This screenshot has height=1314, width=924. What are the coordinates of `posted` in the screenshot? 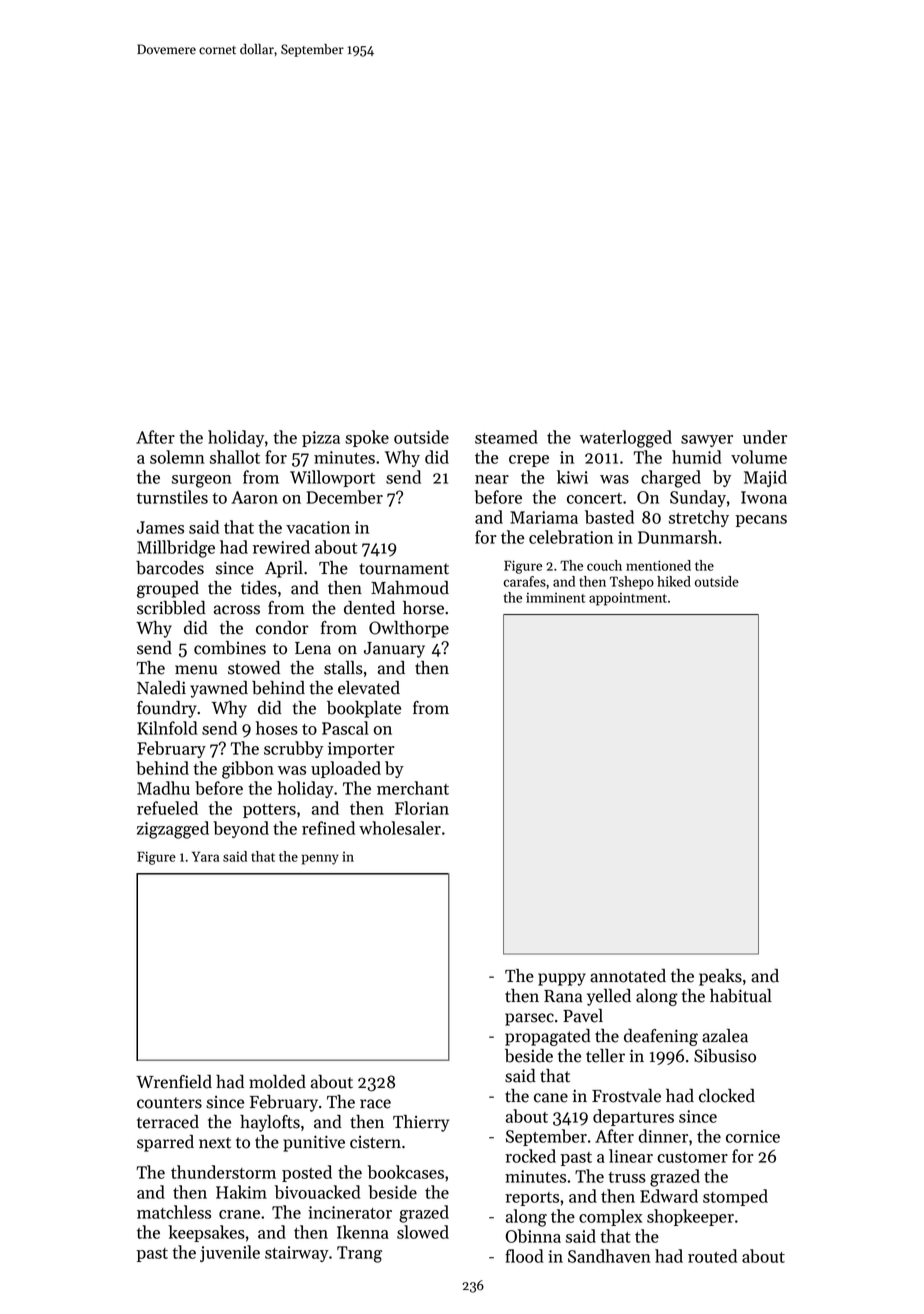 It's located at (307, 1173).
